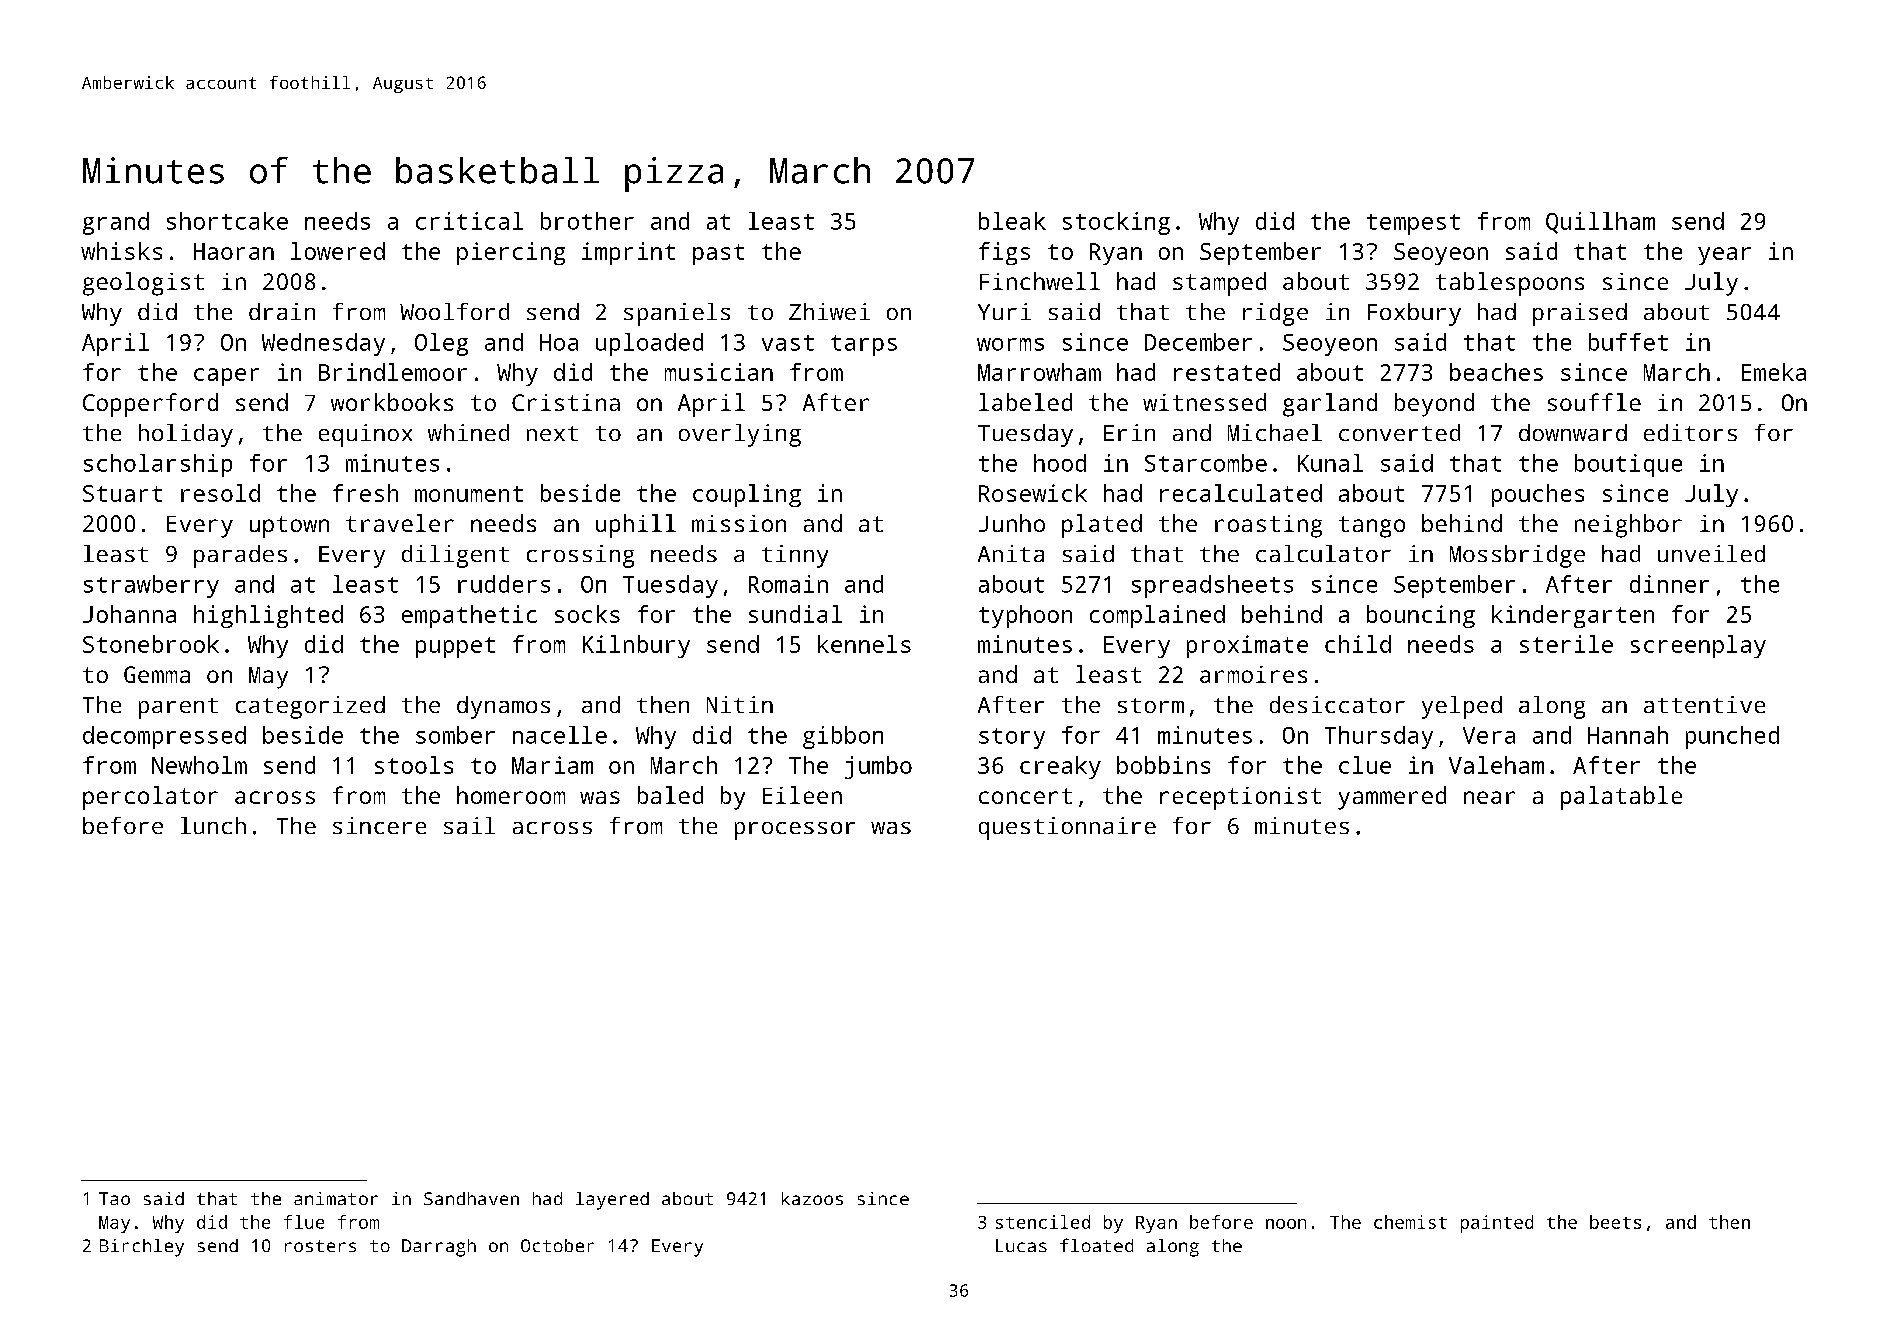 The image size is (1897, 1341). What do you see at coordinates (213, 825) in the screenshot?
I see `lunch` at bounding box center [213, 825].
